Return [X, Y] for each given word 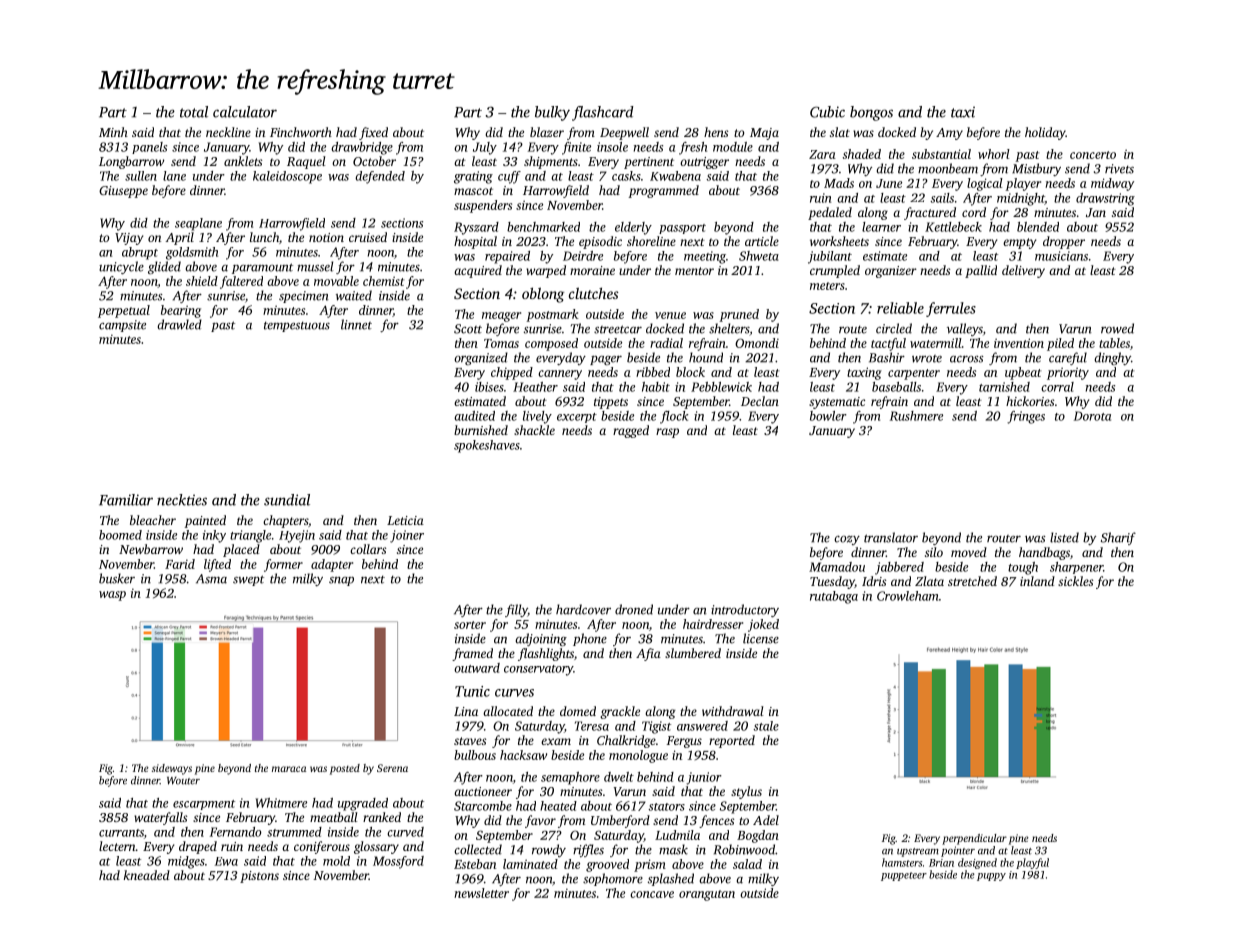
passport [682, 229]
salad [747, 864]
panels [149, 148]
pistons [259, 877]
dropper [1064, 242]
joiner [407, 536]
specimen [304, 297]
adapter [332, 565]
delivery [1023, 271]
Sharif [1118, 538]
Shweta [759, 256]
